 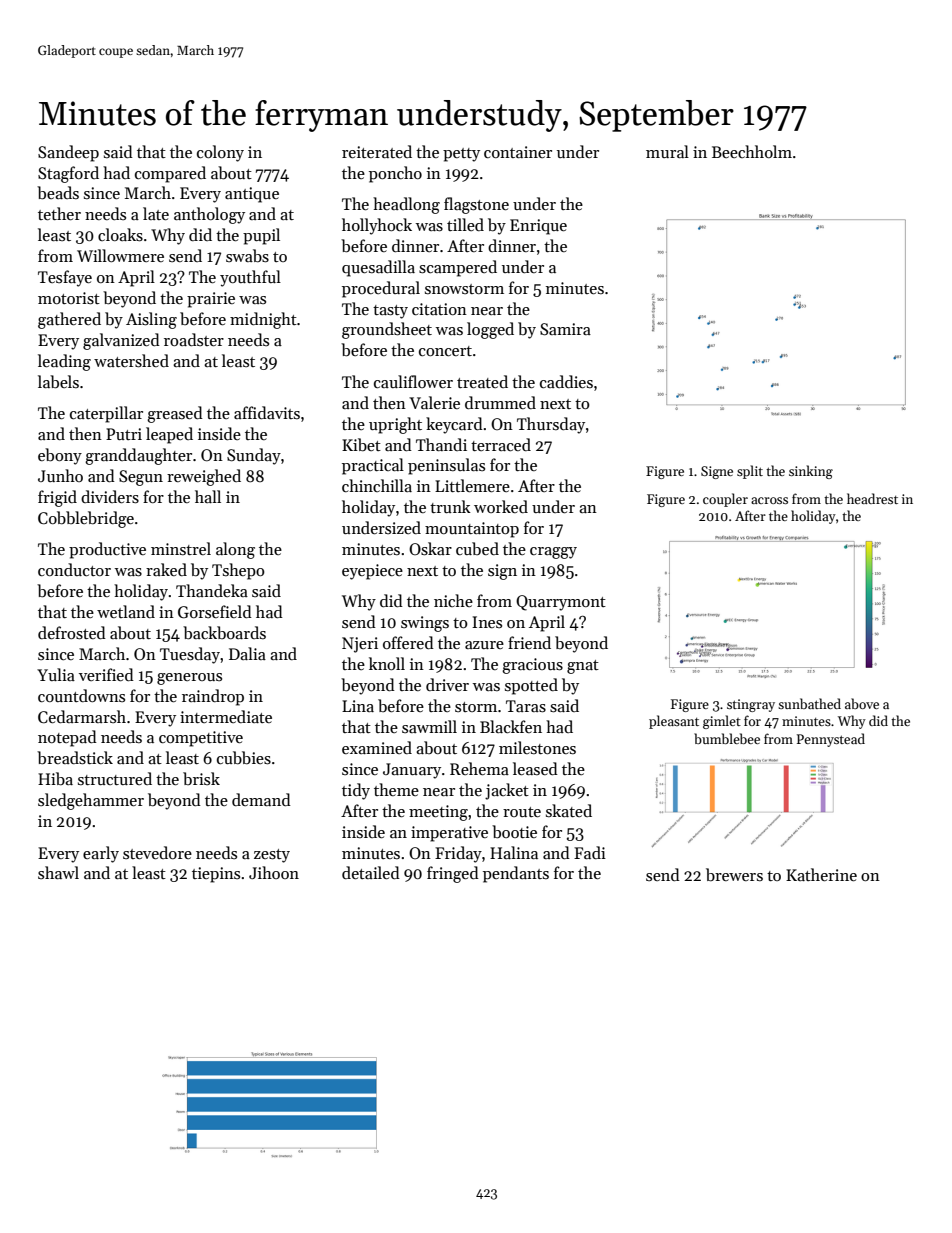 I want to click on roadster, so click(x=194, y=339).
